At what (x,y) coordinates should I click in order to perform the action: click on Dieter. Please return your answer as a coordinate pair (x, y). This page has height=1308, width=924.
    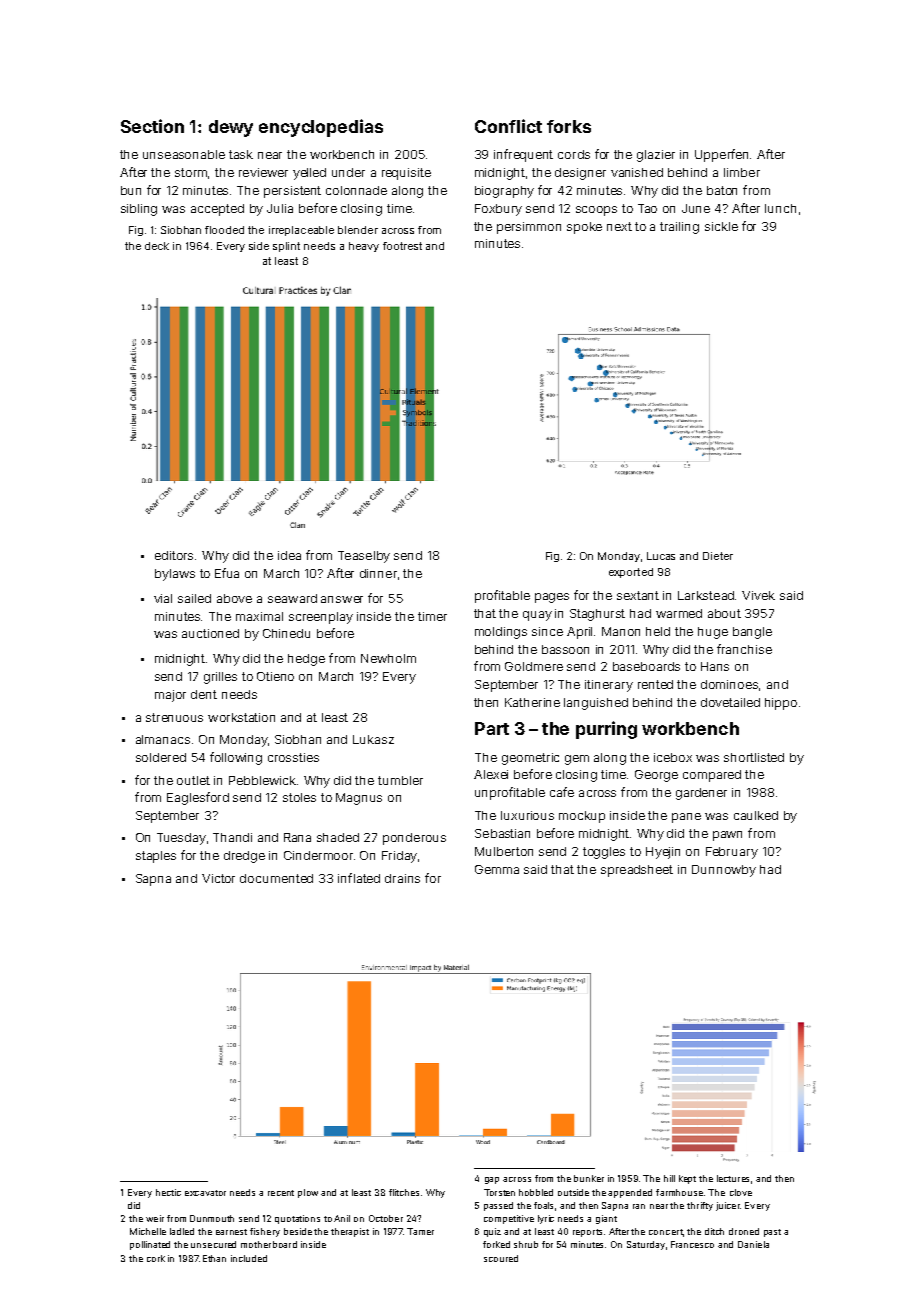
    Looking at the image, I should click on (718, 556).
